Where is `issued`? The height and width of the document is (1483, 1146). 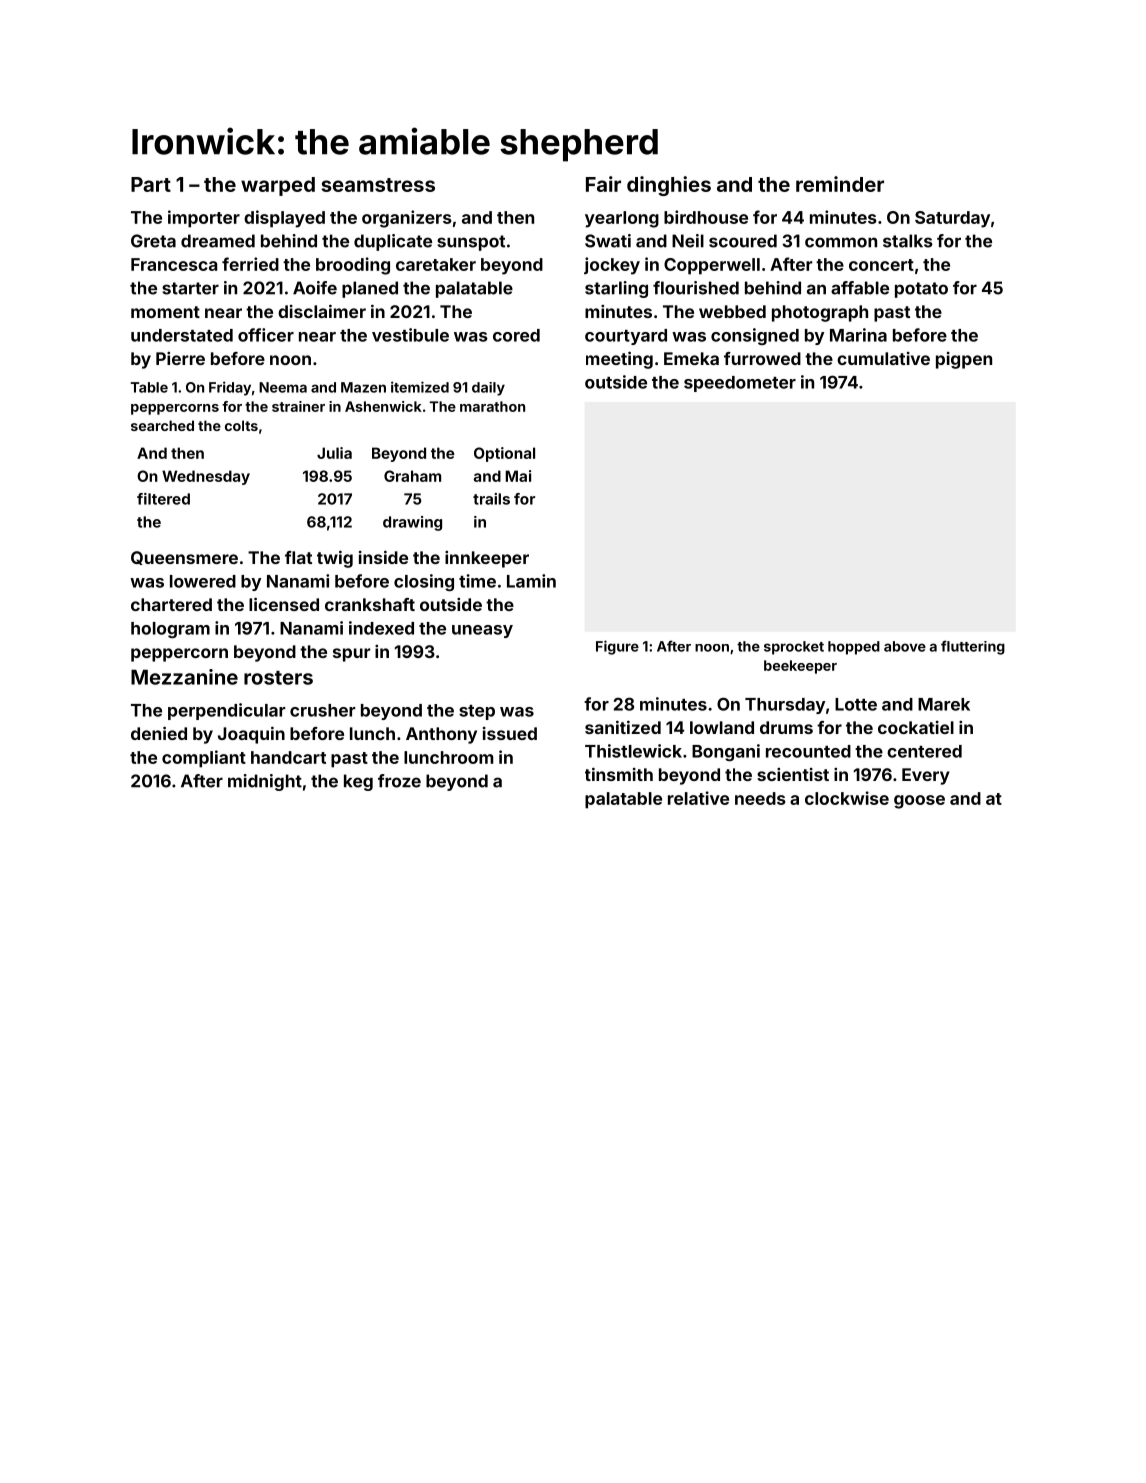
issued is located at coordinates (510, 733).
